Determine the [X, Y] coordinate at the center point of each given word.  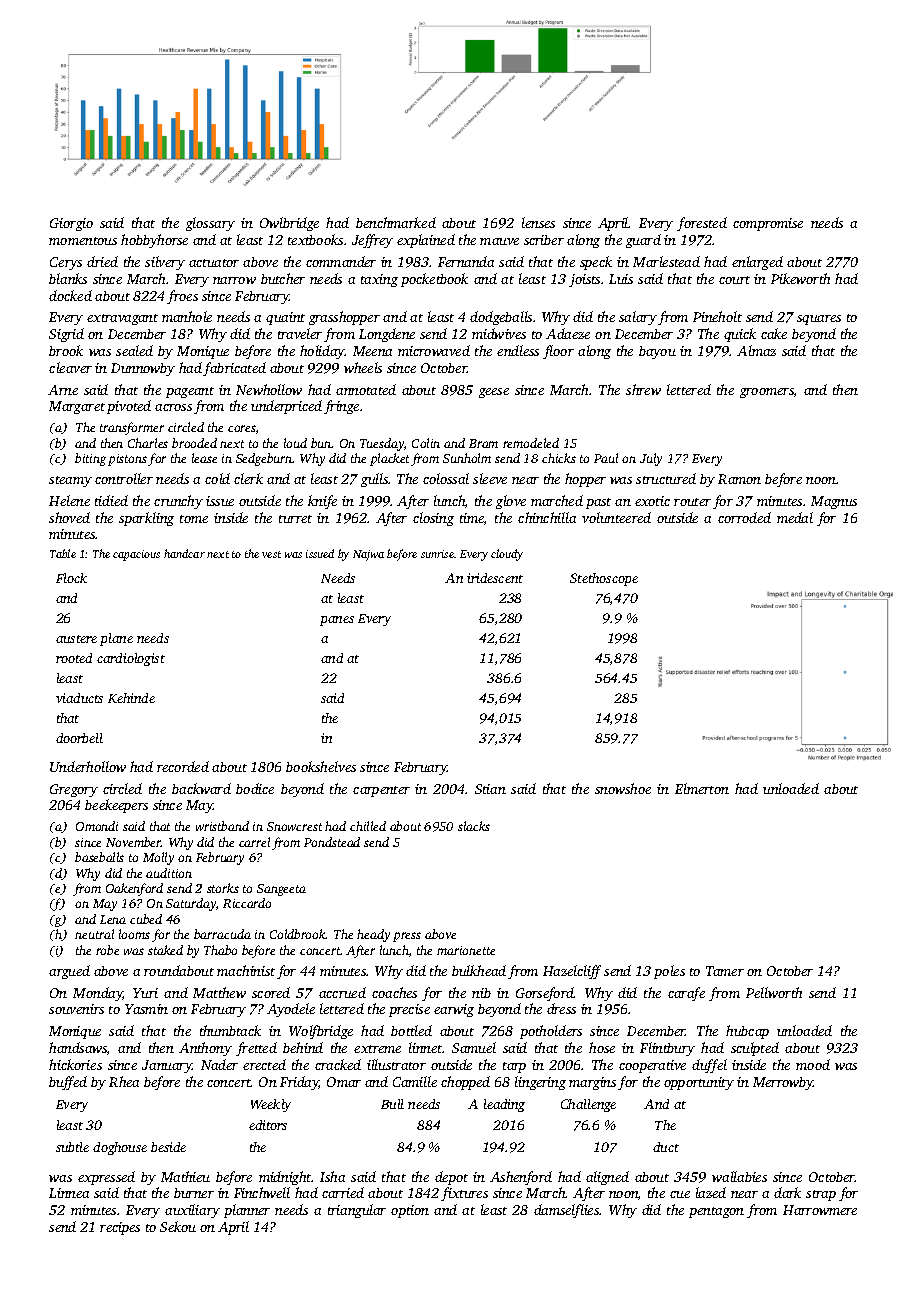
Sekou [178, 1226]
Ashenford [521, 1178]
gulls [375, 480]
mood [813, 1064]
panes [337, 621]
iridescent [495, 578]
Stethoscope [604, 579]
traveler [300, 333]
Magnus [834, 502]
